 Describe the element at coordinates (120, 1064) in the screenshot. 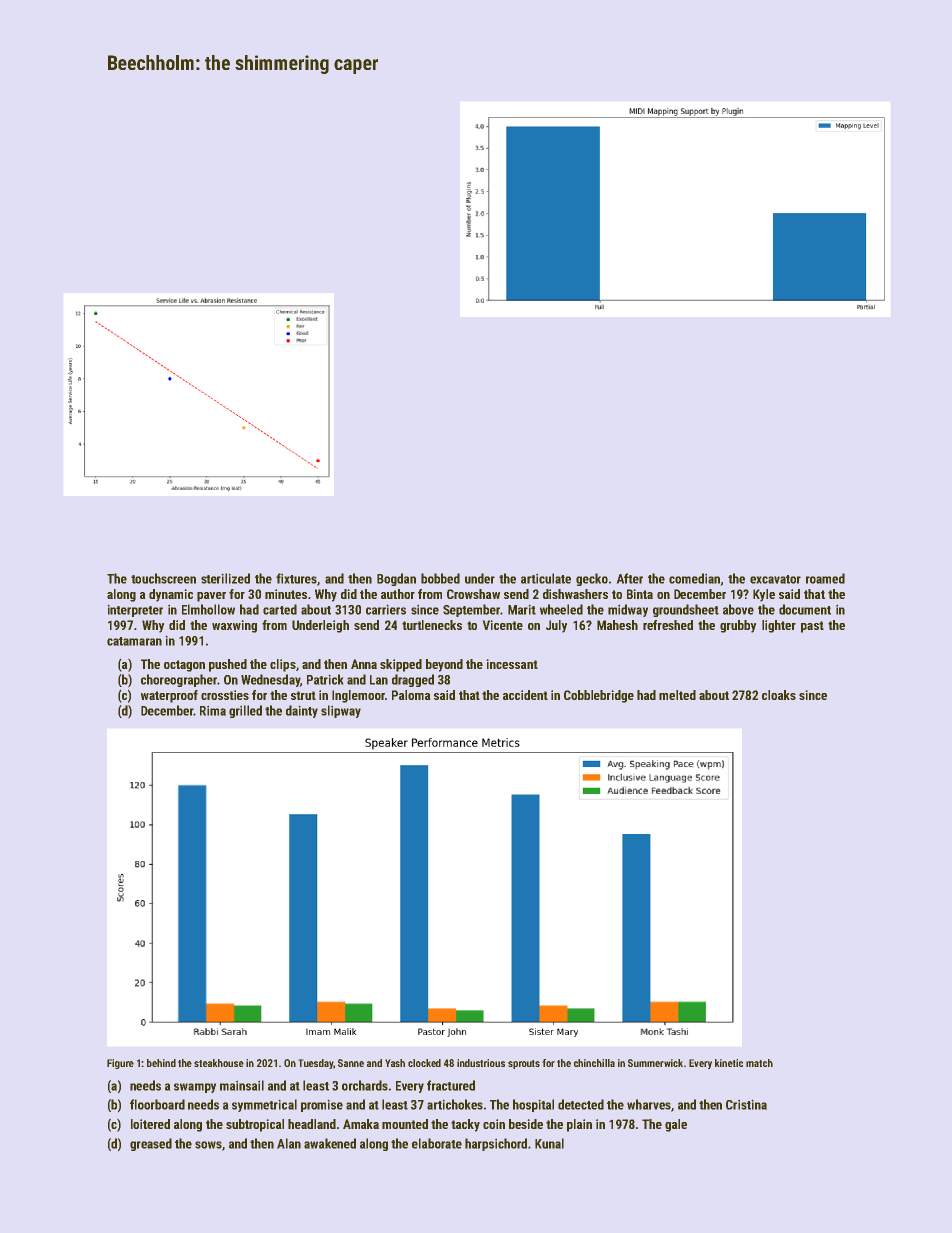

I see `Figure` at that location.
